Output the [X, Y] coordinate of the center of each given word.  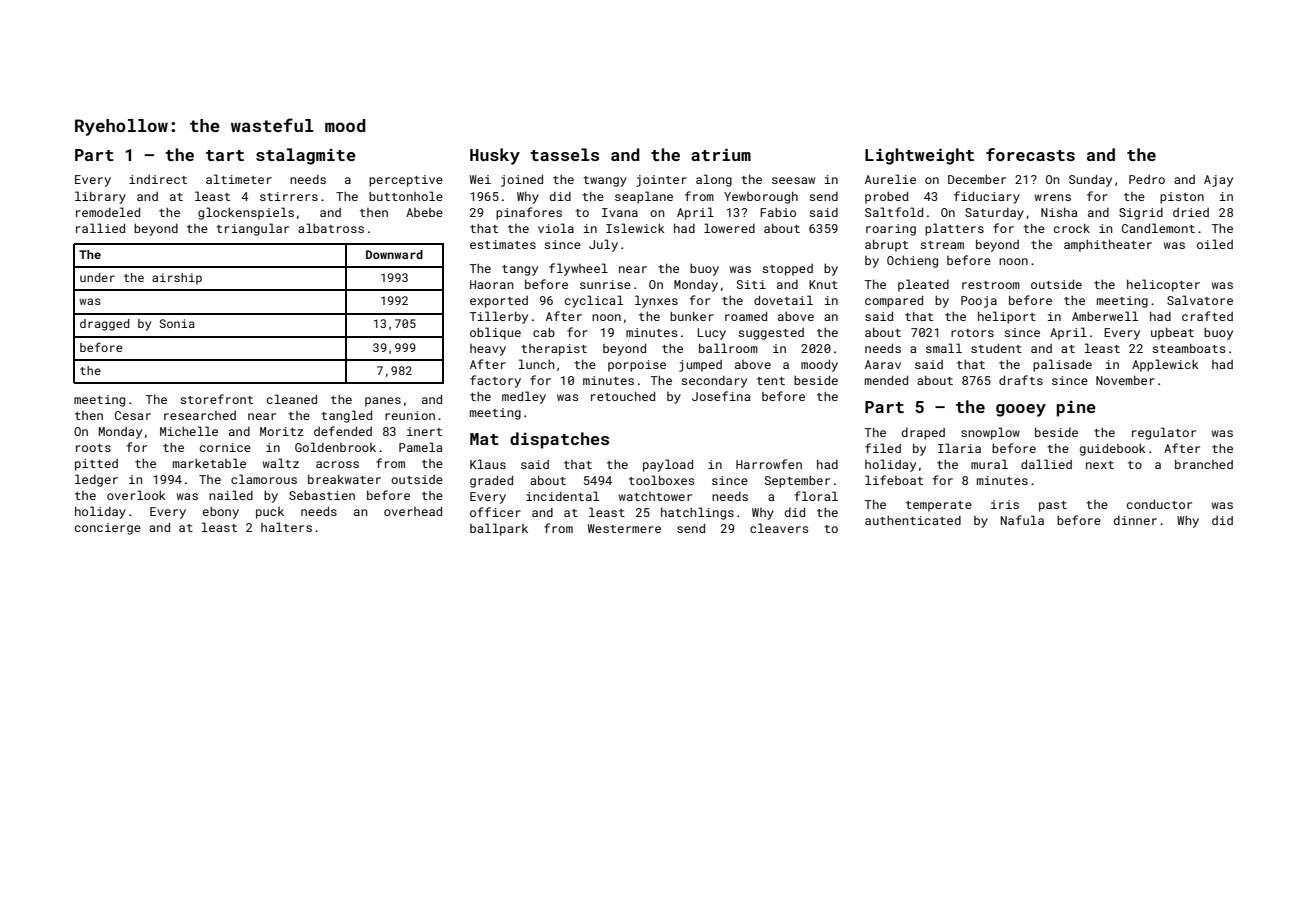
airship [177, 279]
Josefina [721, 396]
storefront [216, 399]
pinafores [529, 213]
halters [286, 527]
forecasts [1030, 154]
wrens [1053, 197]
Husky [495, 156]
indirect [158, 179]
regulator [1164, 433]
